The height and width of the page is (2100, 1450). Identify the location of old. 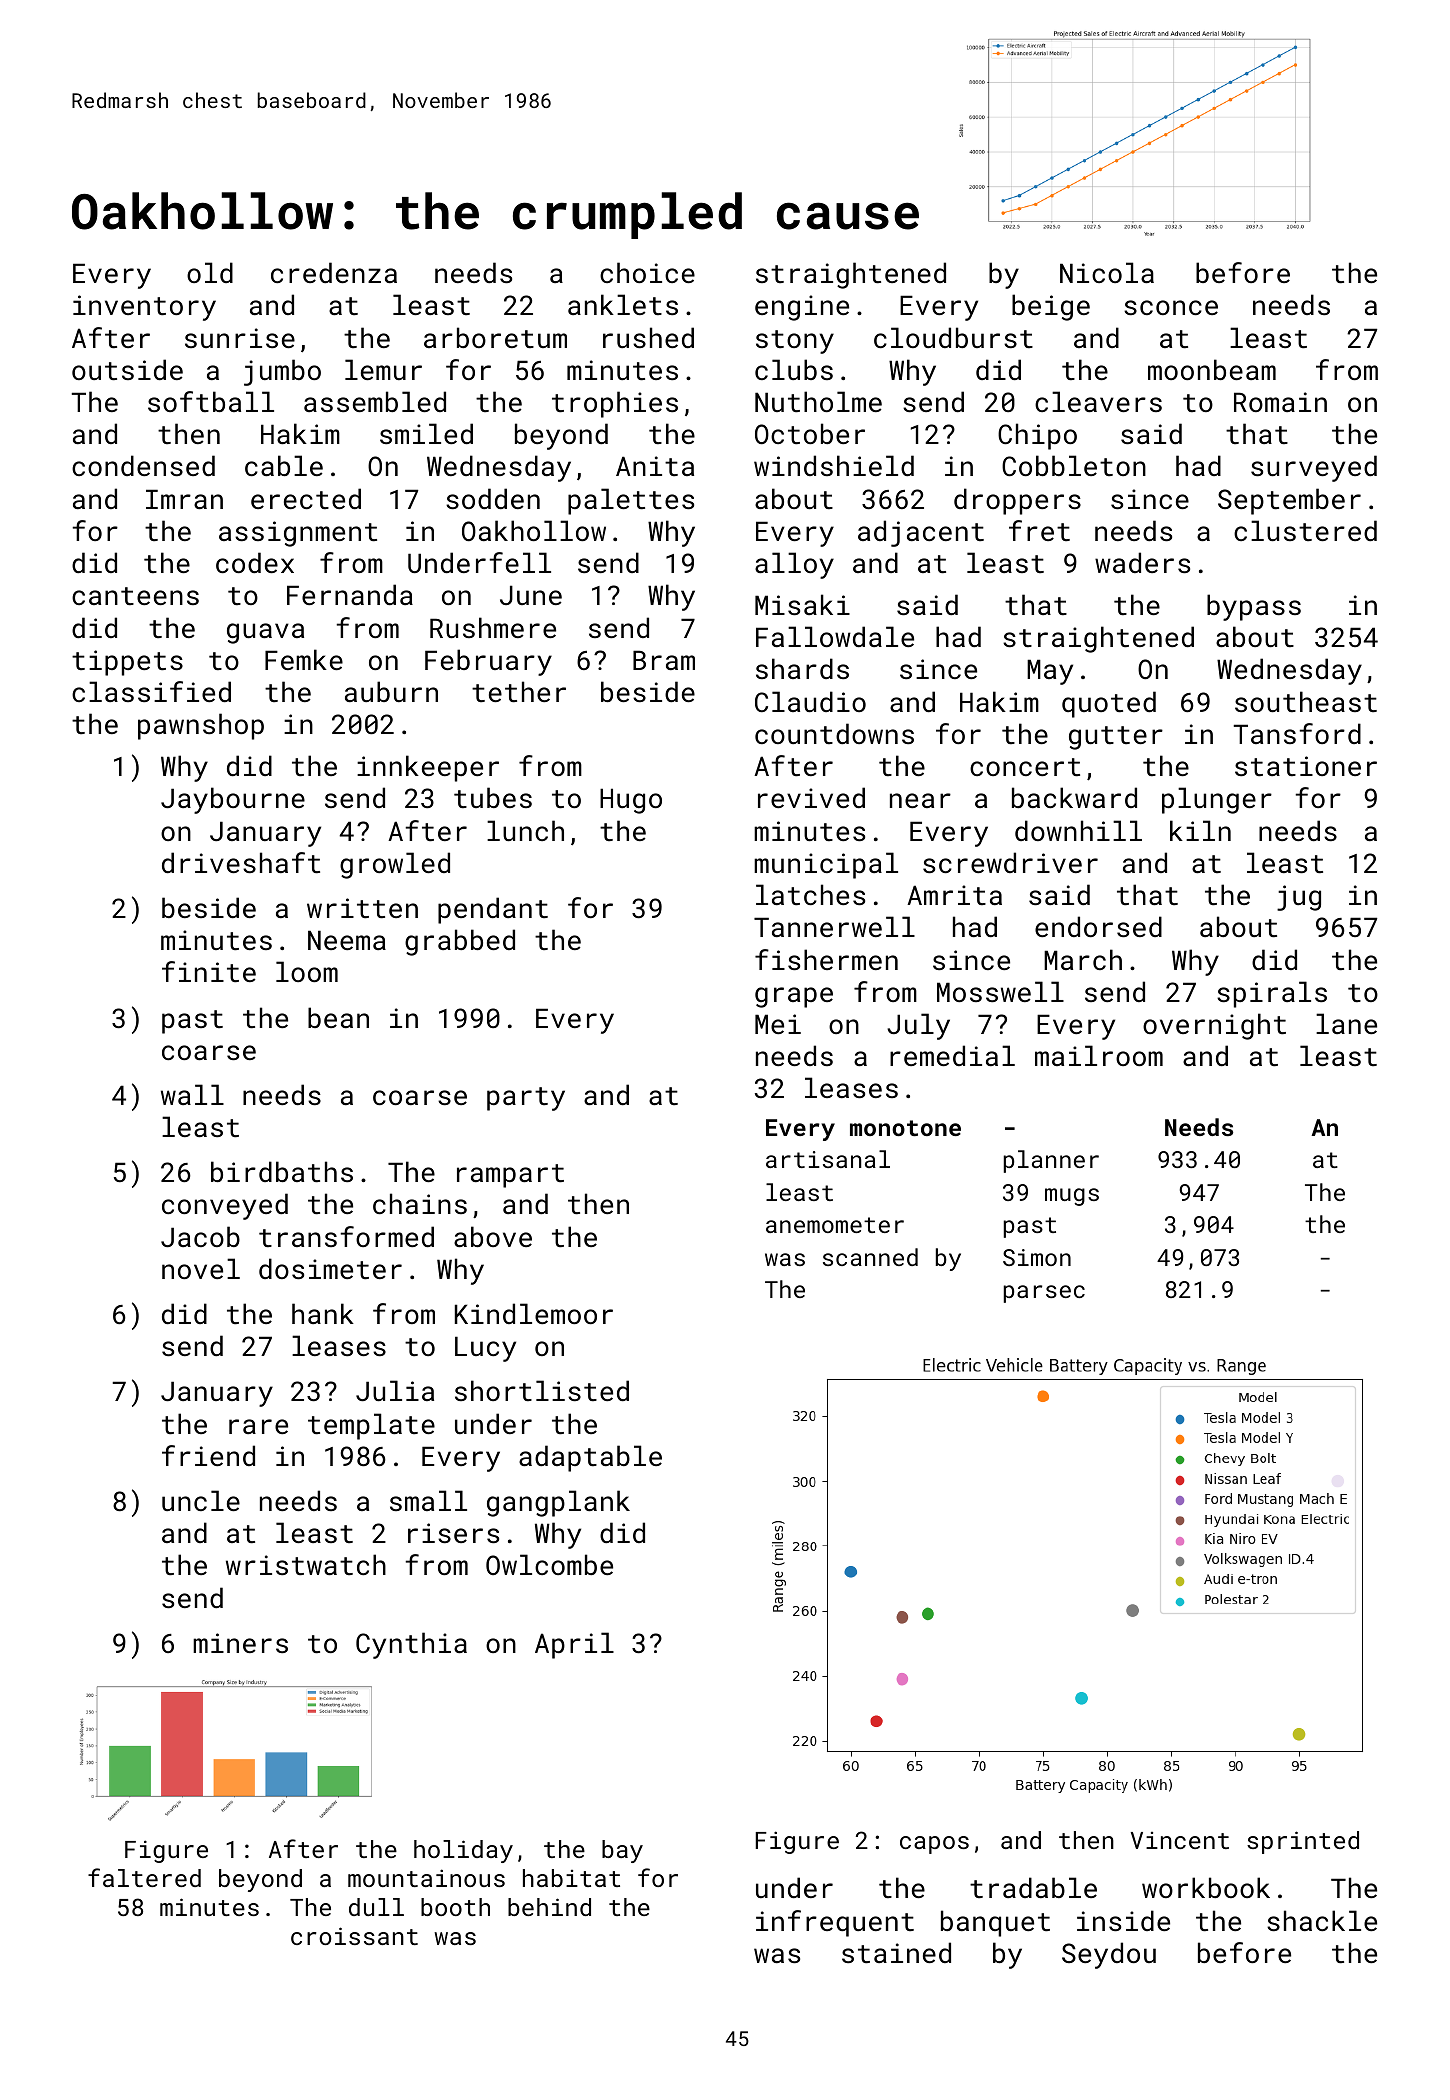
(210, 272).
